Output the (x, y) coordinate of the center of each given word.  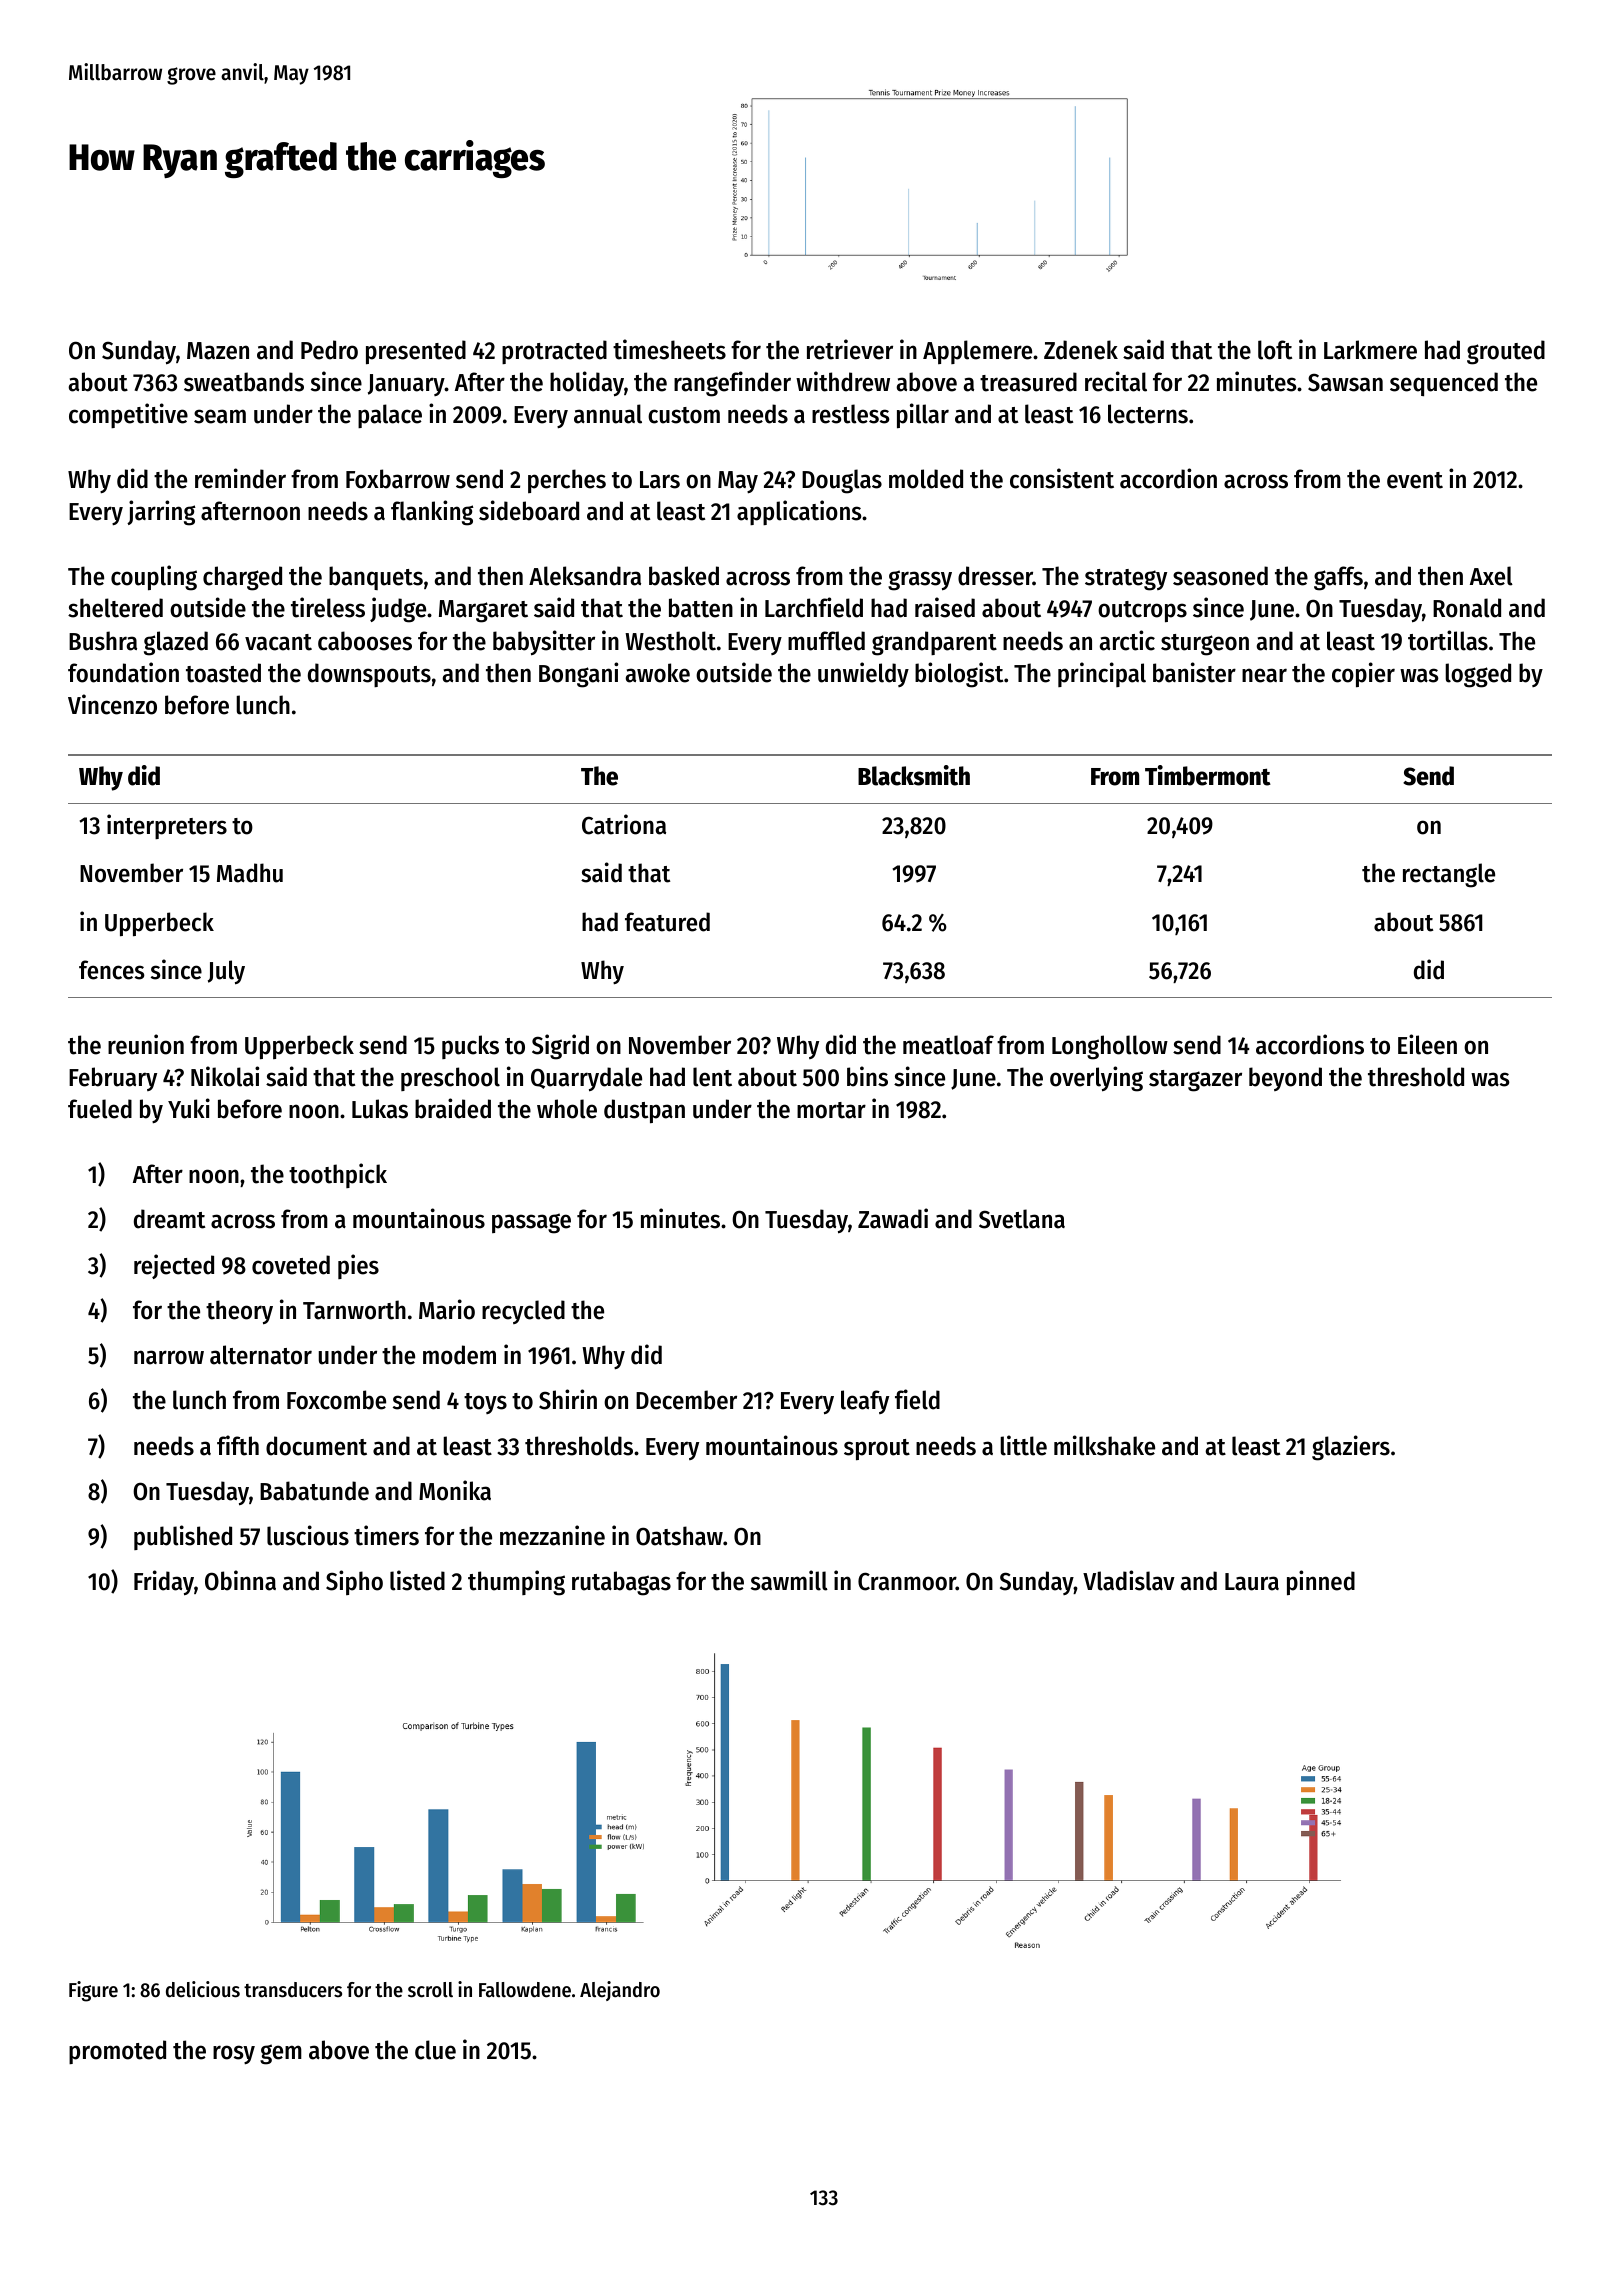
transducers (293, 1990)
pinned (1321, 1582)
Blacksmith (914, 775)
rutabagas (621, 1583)
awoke (658, 673)
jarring (161, 513)
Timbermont (1208, 775)
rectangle (1449, 875)
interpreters (167, 826)
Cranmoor (907, 1581)
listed (417, 1580)
